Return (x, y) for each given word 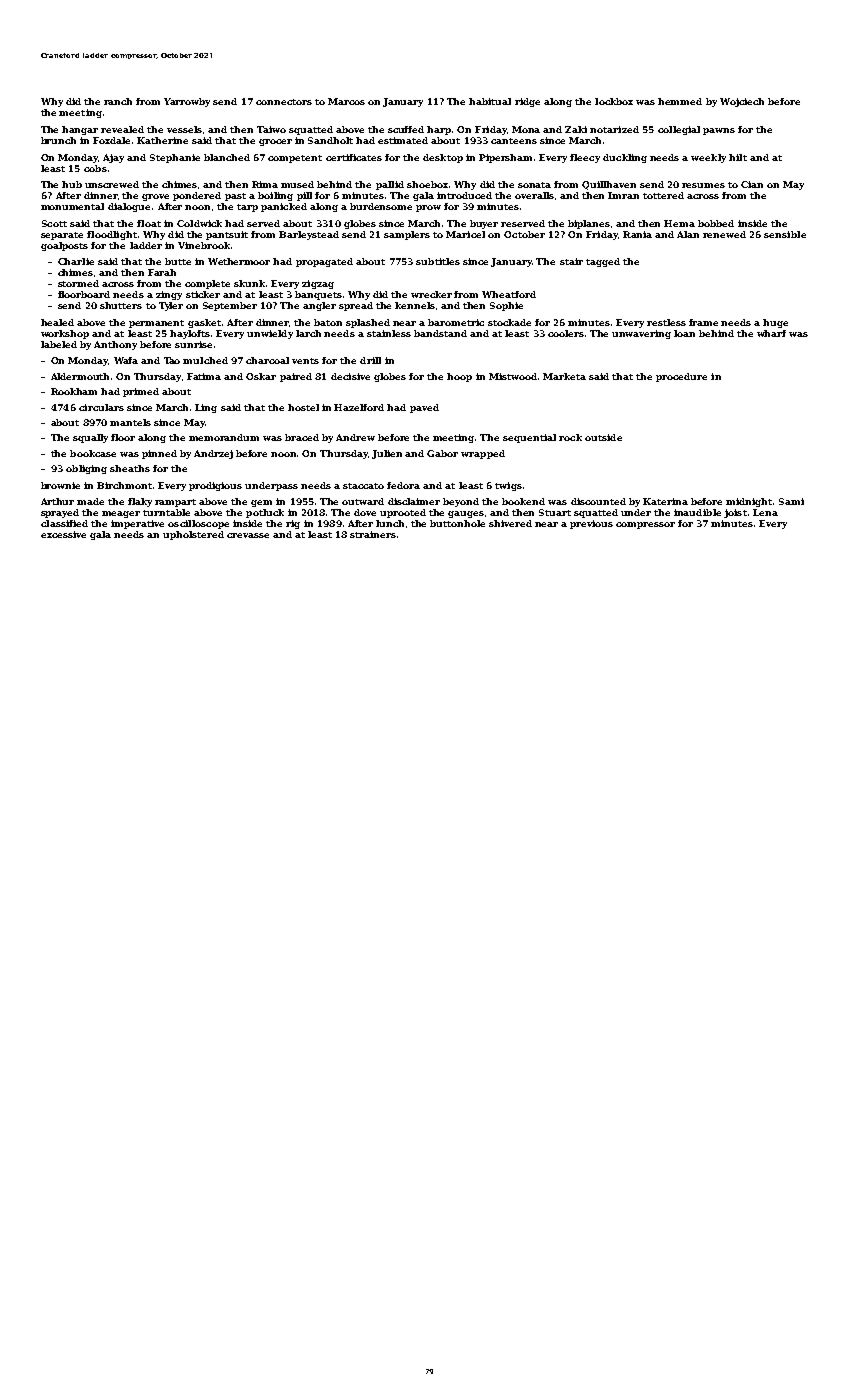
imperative (137, 524)
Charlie (76, 261)
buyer (484, 224)
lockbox (614, 101)
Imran (623, 195)
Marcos (346, 101)
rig (293, 524)
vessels (184, 129)
